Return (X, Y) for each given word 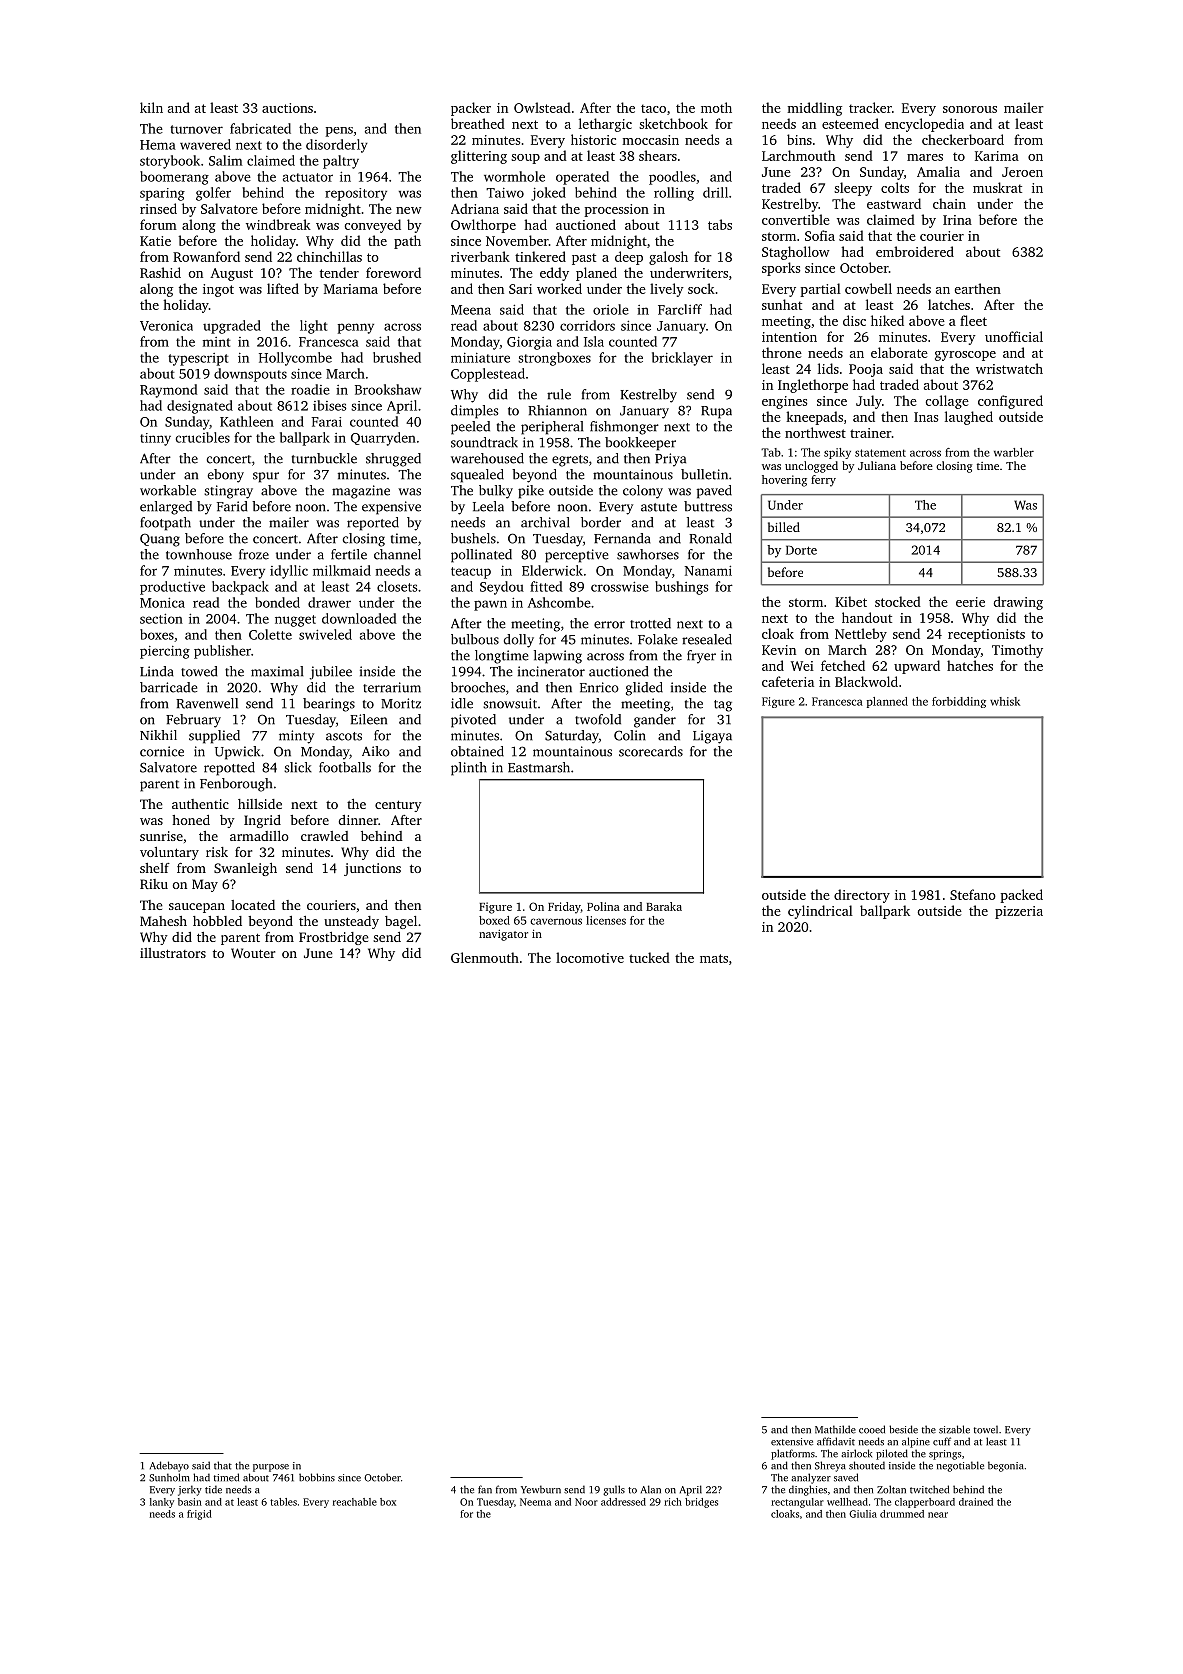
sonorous (970, 109)
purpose (271, 1468)
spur (266, 477)
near (938, 1515)
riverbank (480, 256)
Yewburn (541, 1489)
